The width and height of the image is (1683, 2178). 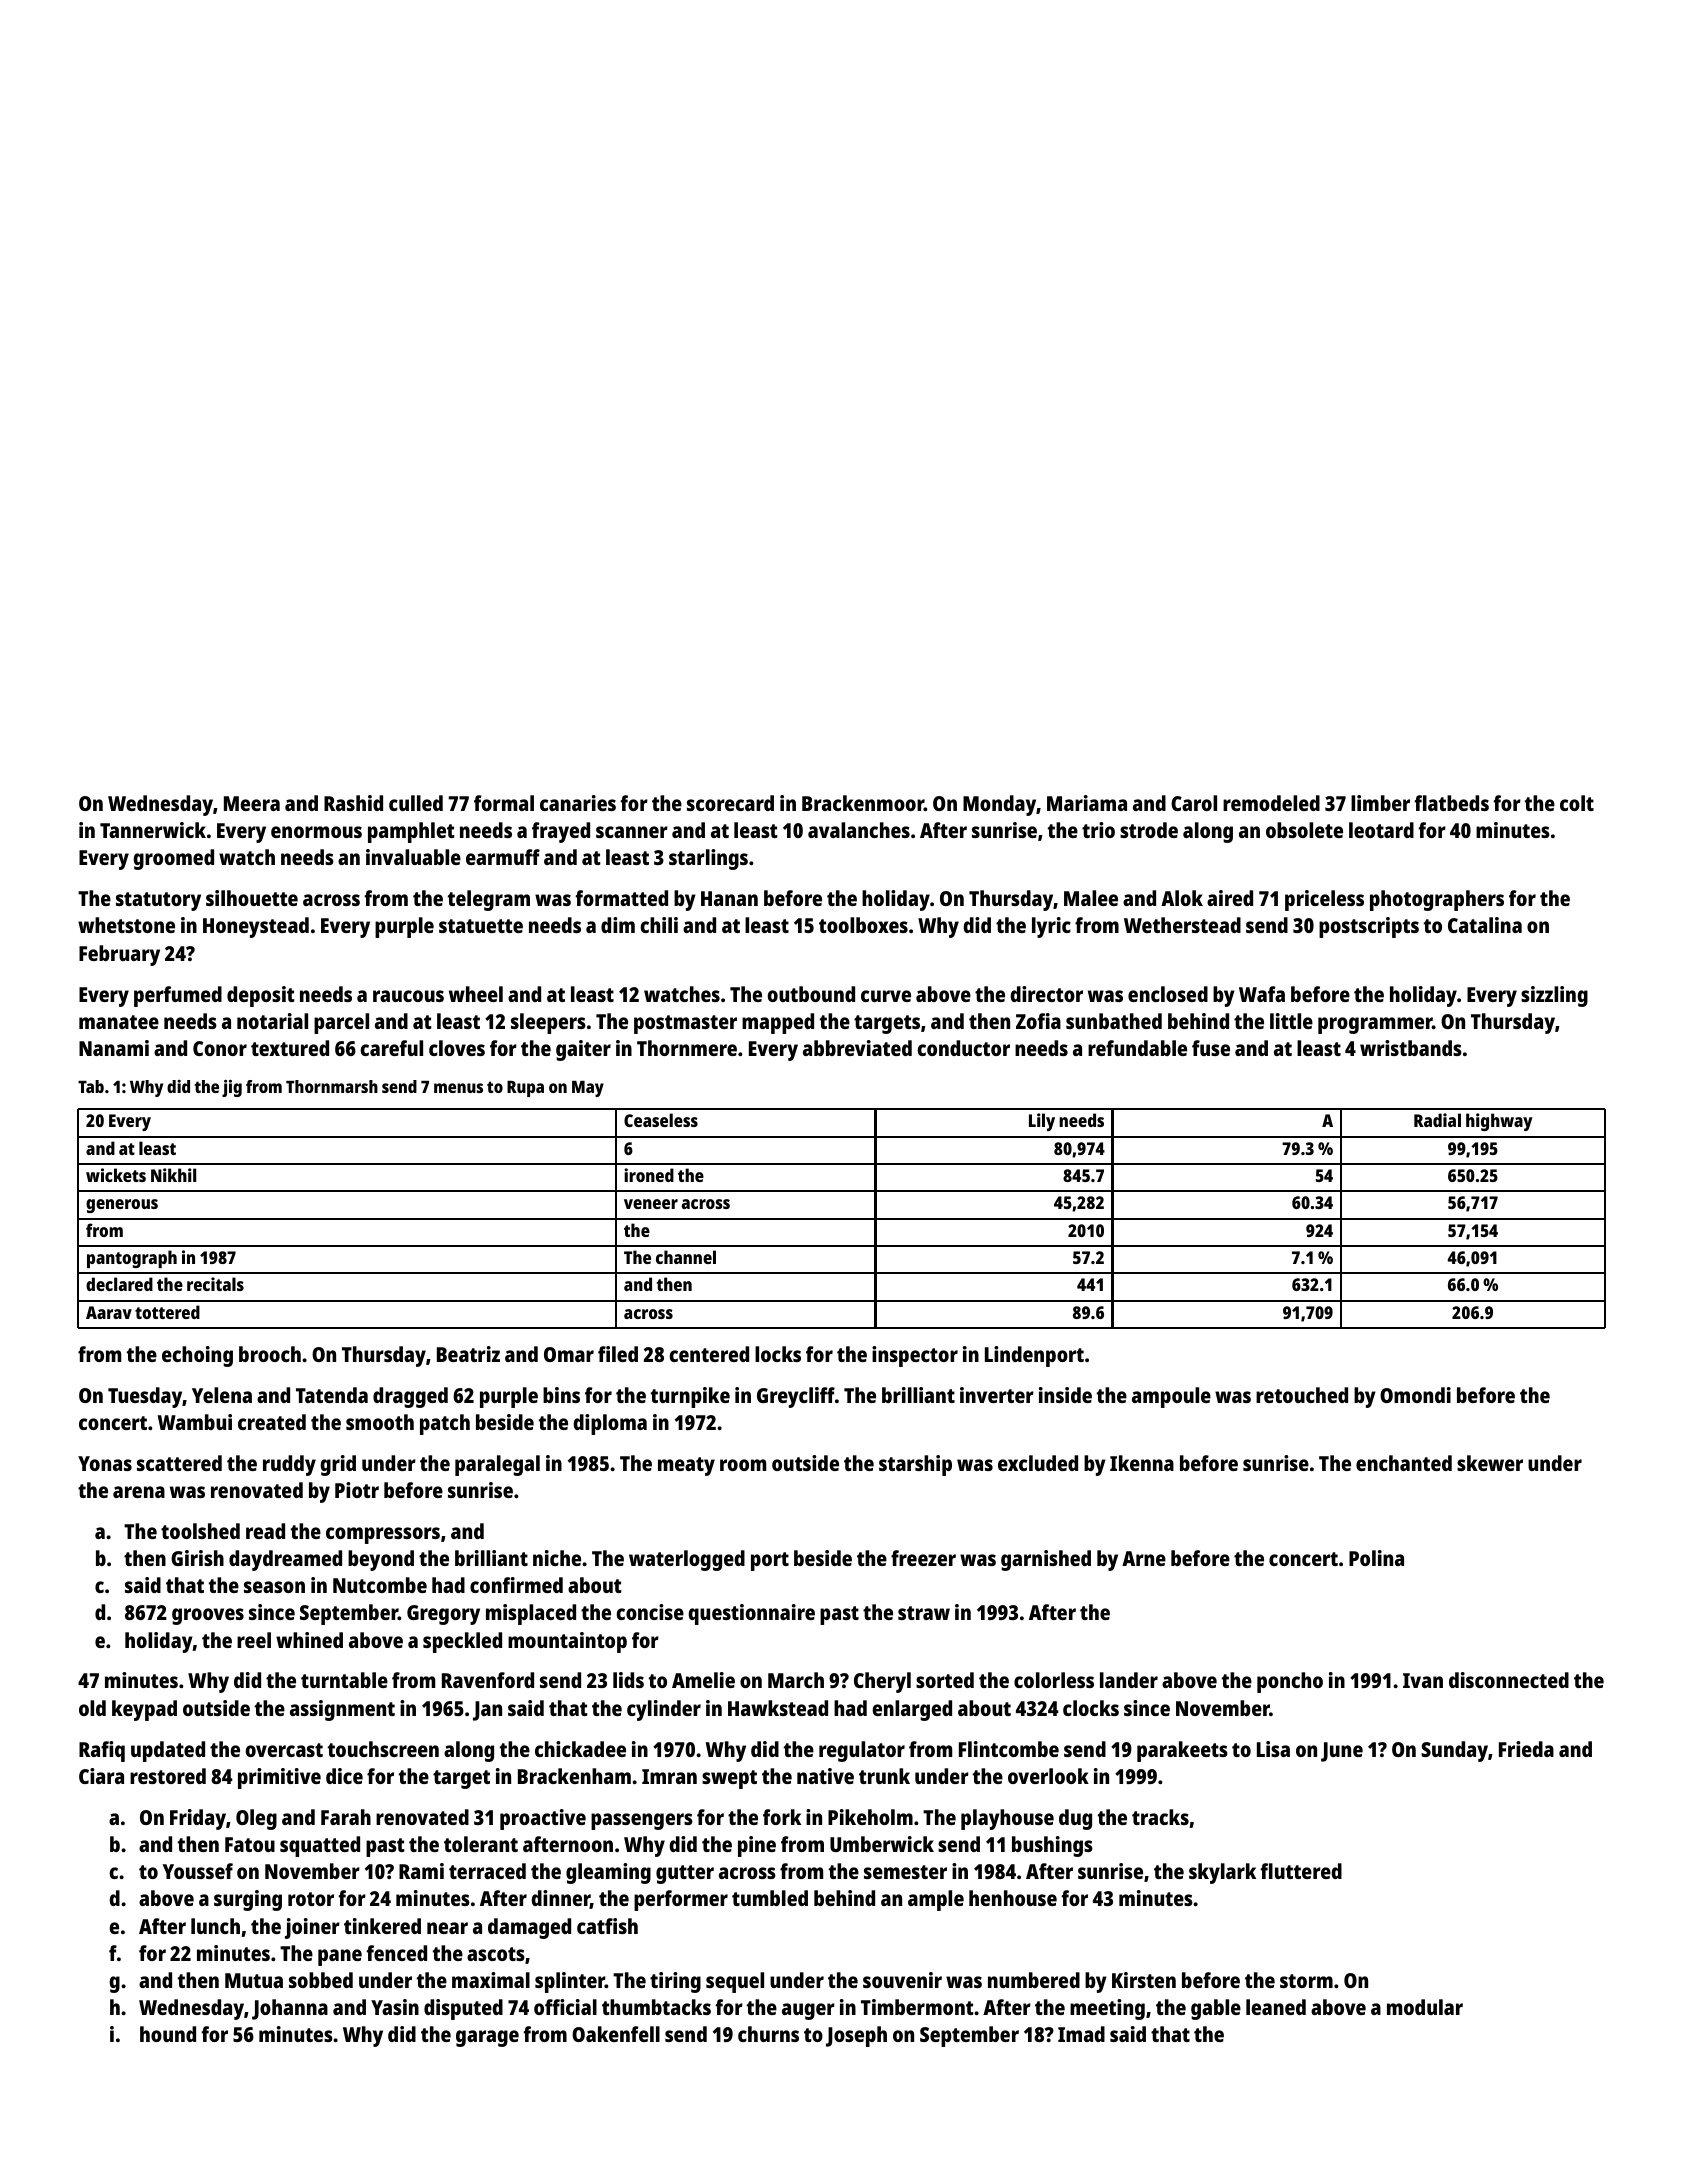 What do you see at coordinates (686, 1257) in the image?
I see `channel` at bounding box center [686, 1257].
